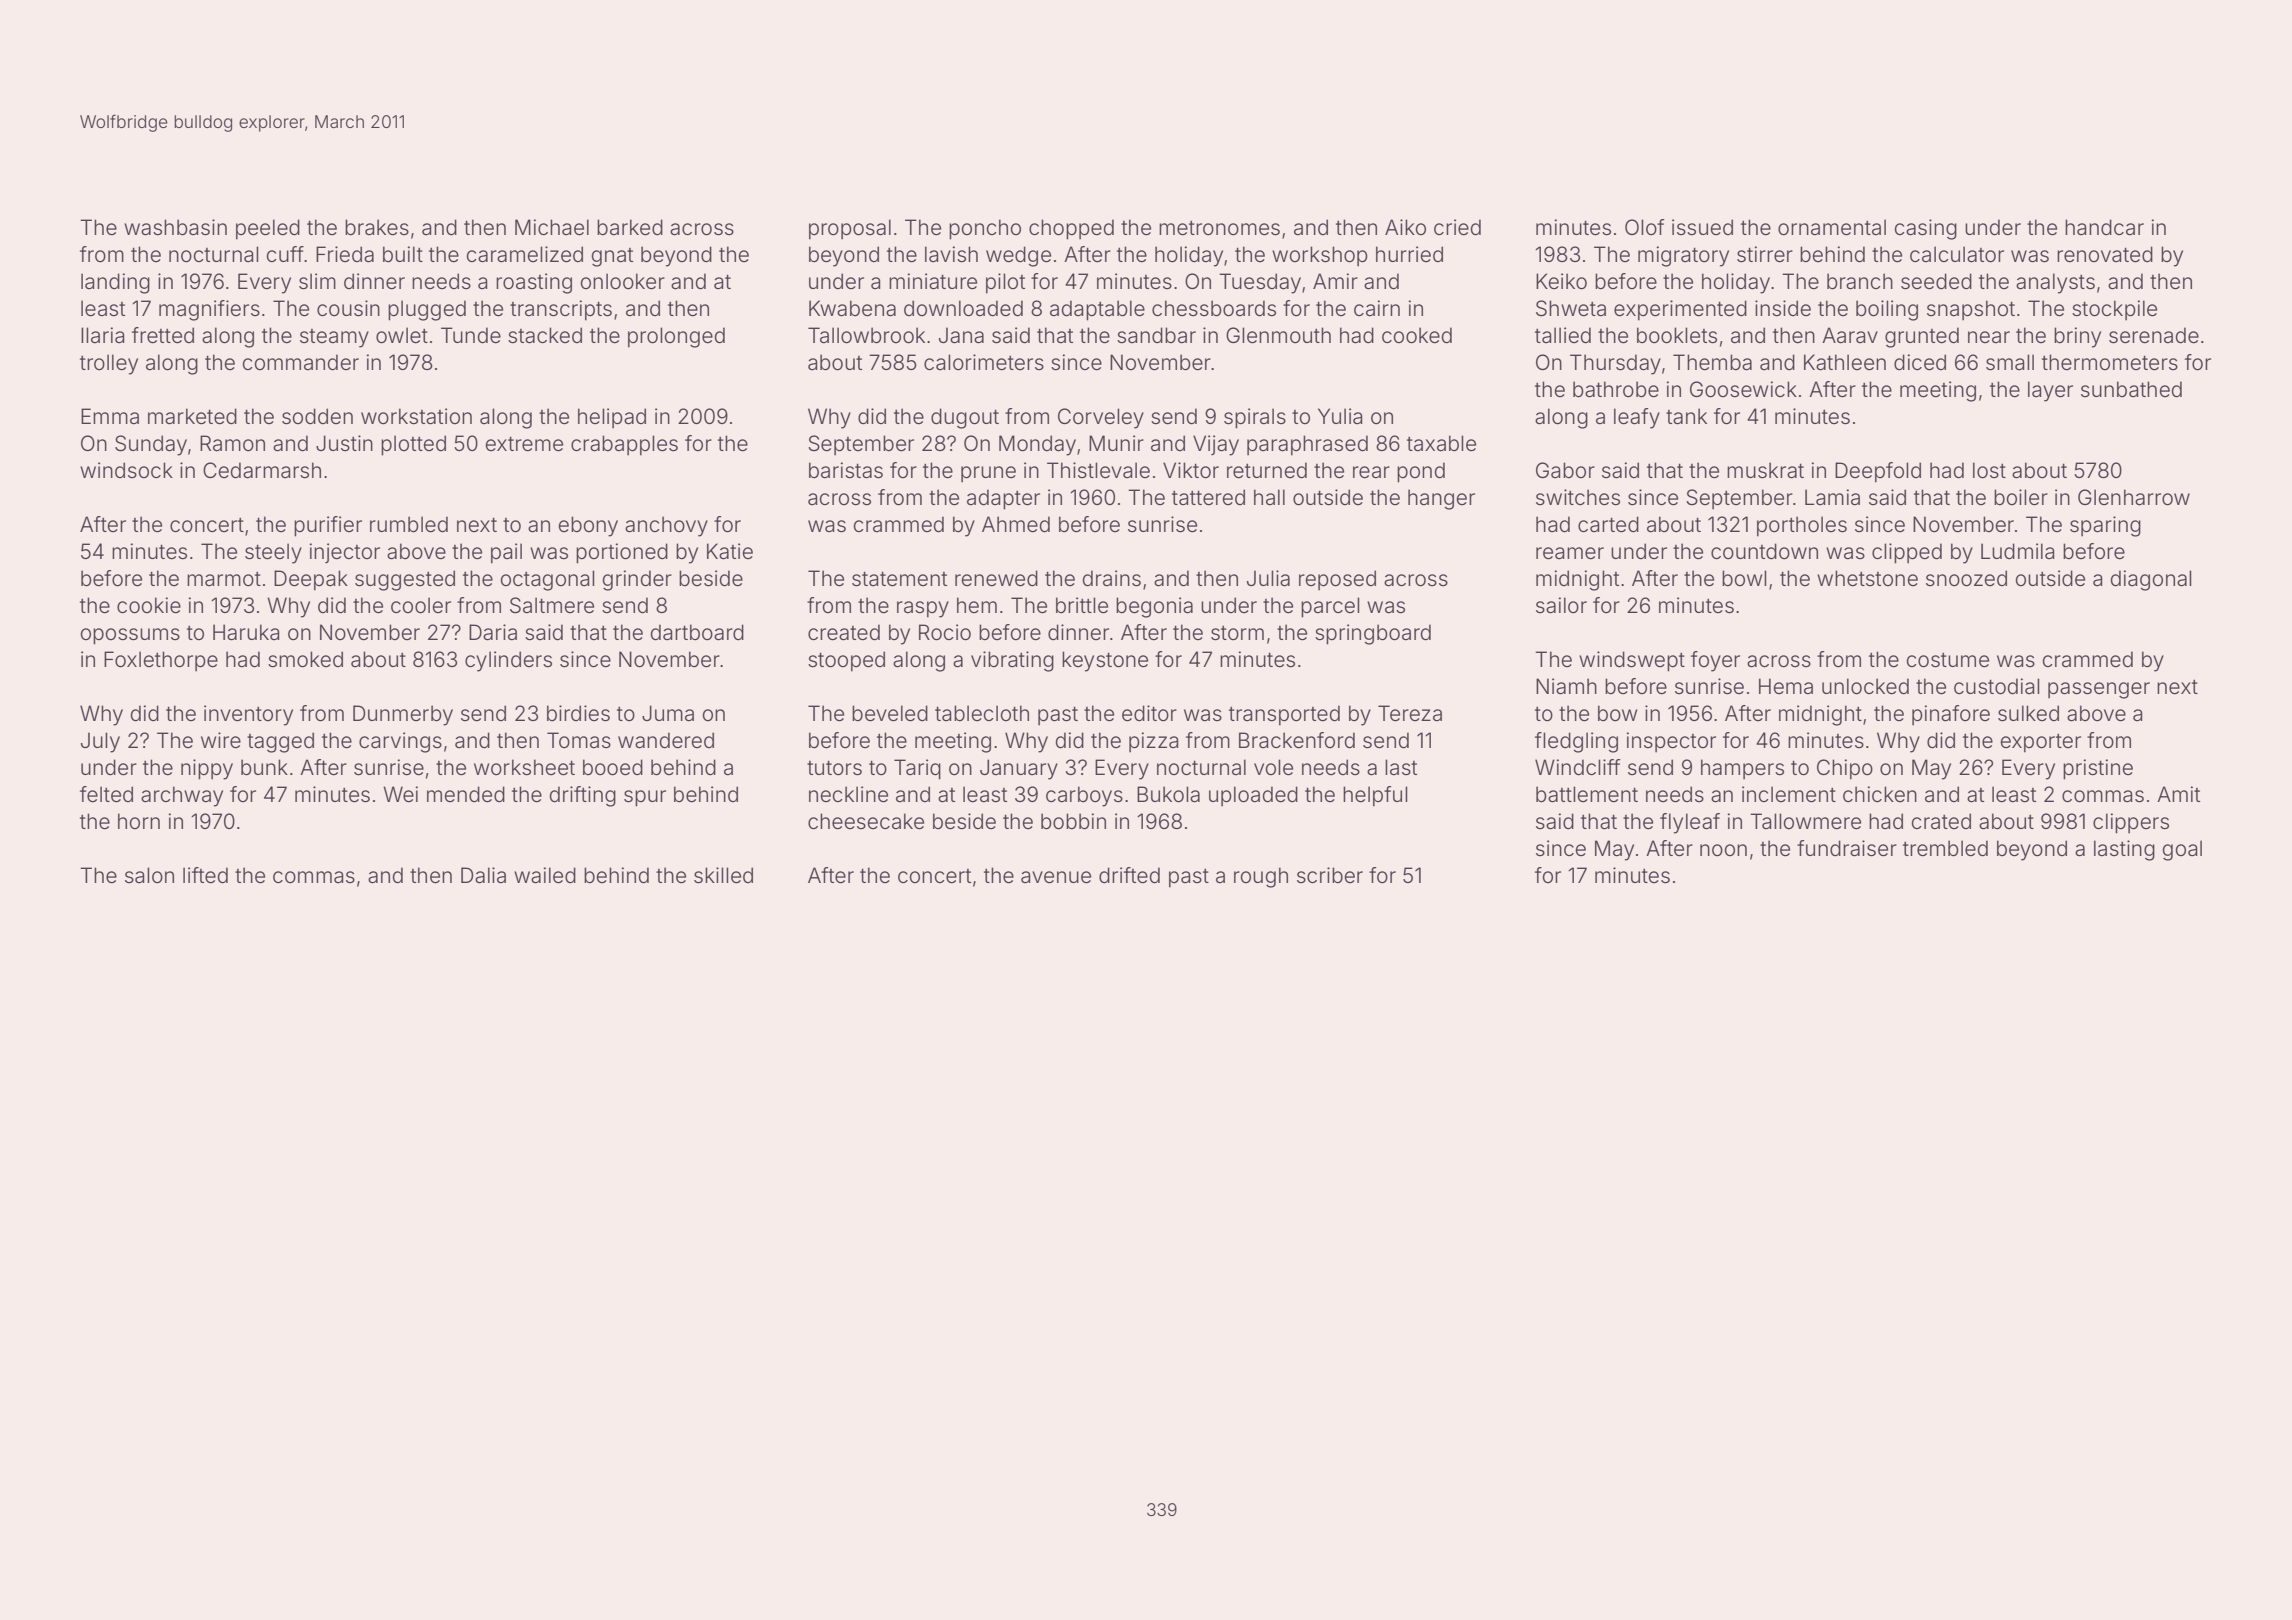  Describe the element at coordinates (2055, 283) in the page. I see `analysts` at that location.
